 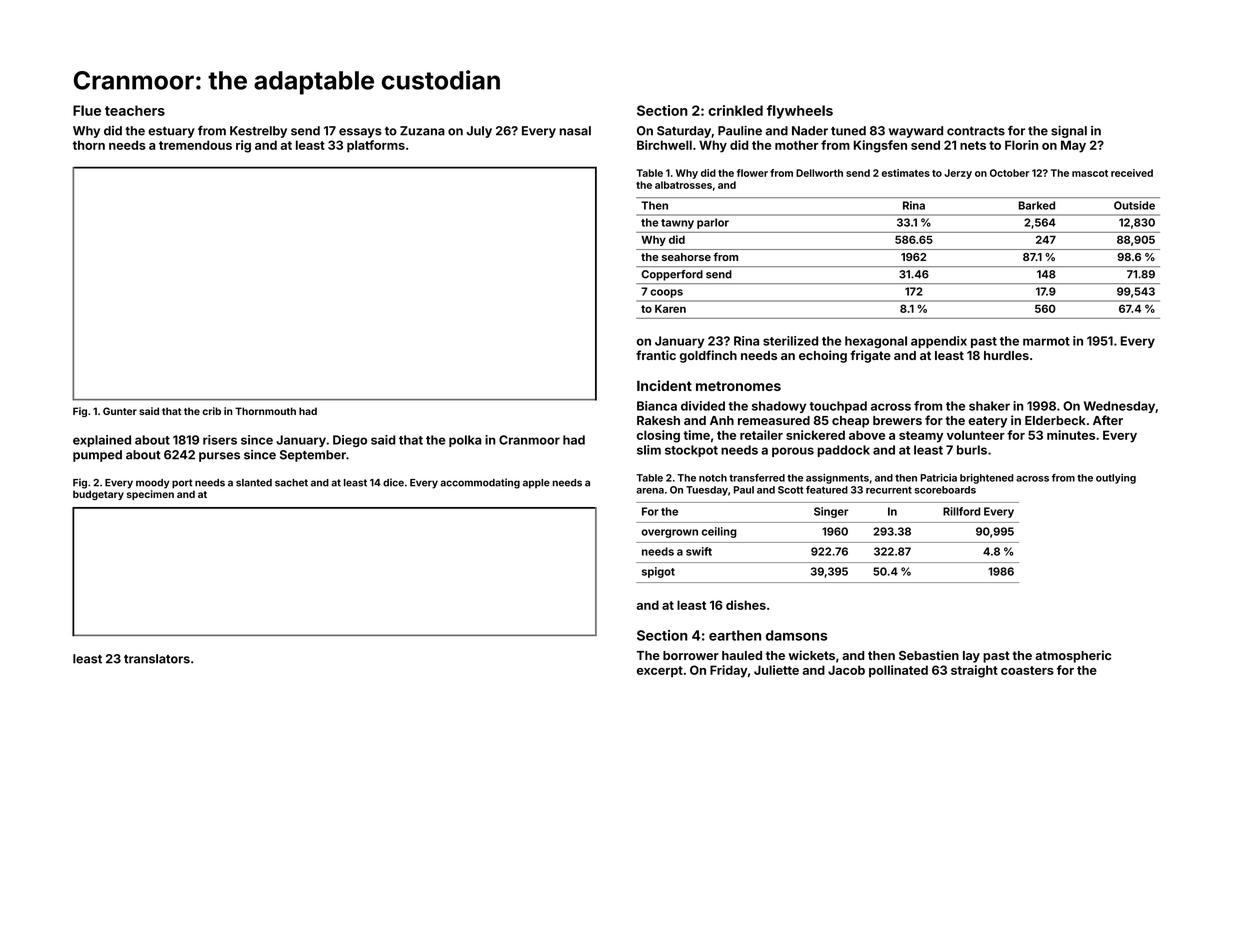 I want to click on translators, so click(x=157, y=659).
